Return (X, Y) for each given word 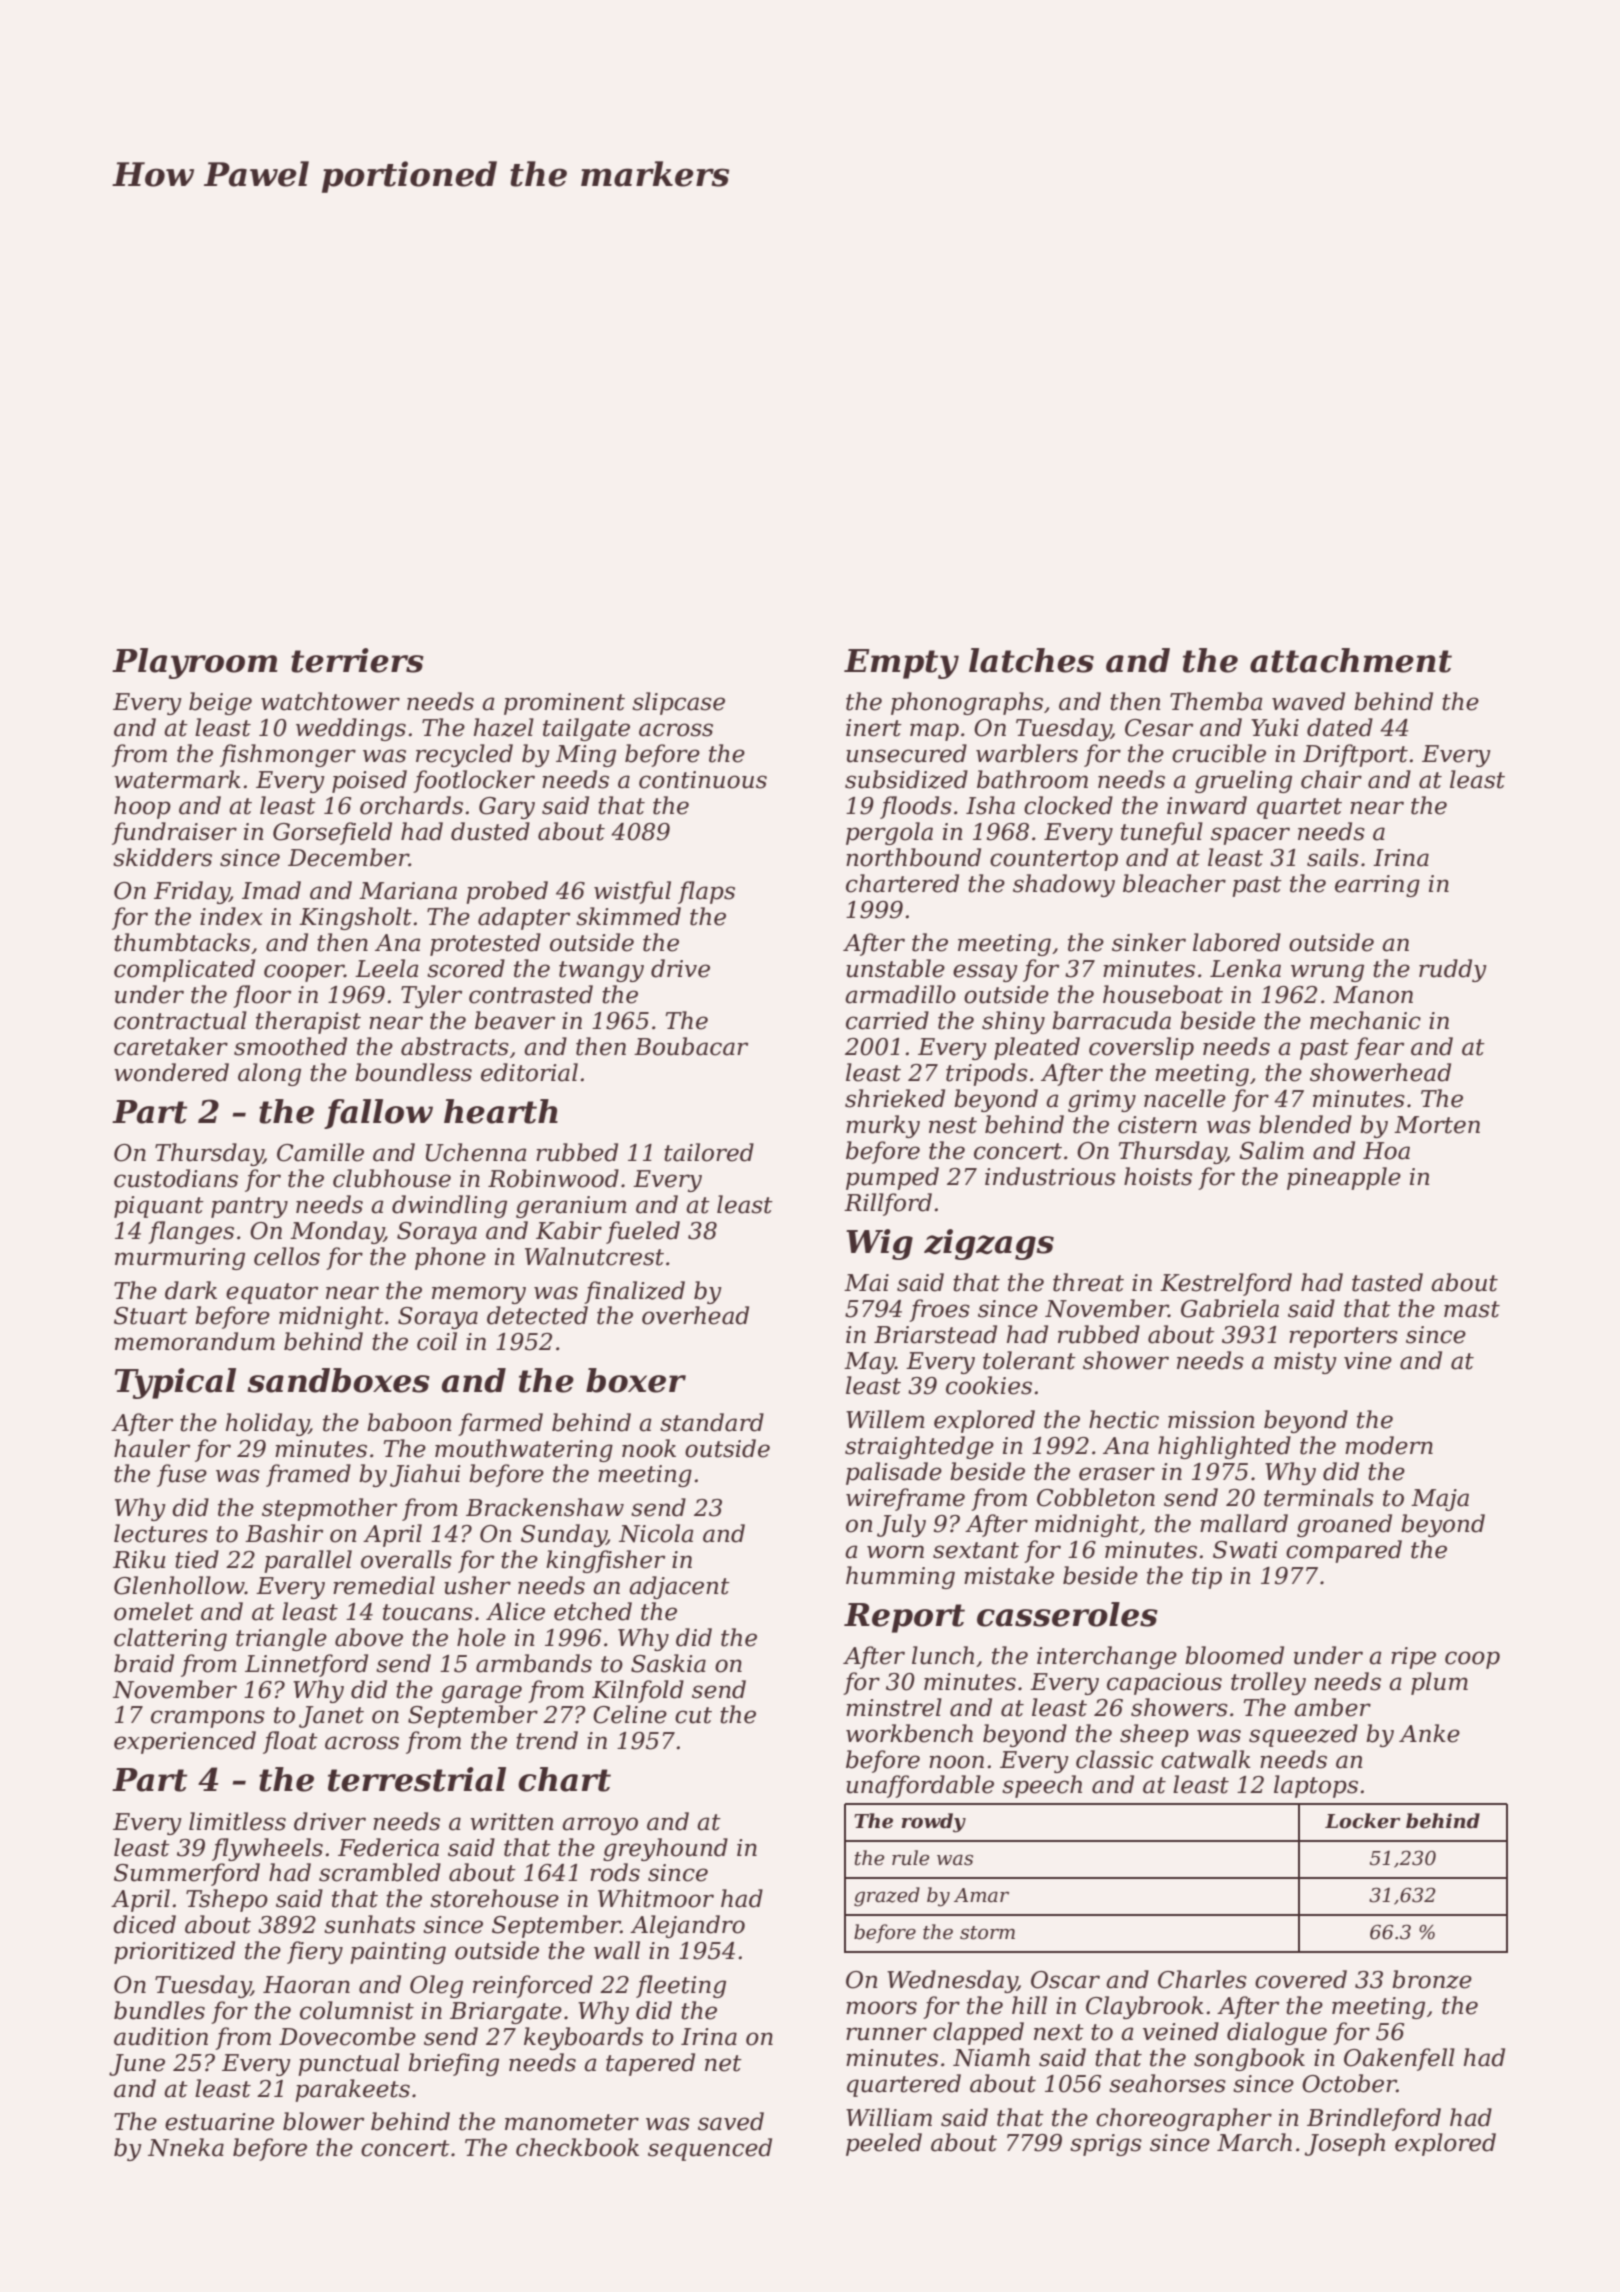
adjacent (679, 1587)
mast (1472, 1309)
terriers (357, 660)
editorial (529, 1072)
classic (1114, 1759)
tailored (709, 1152)
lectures (161, 1533)
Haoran (306, 1985)
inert (874, 728)
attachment (1351, 660)
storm (987, 1933)
